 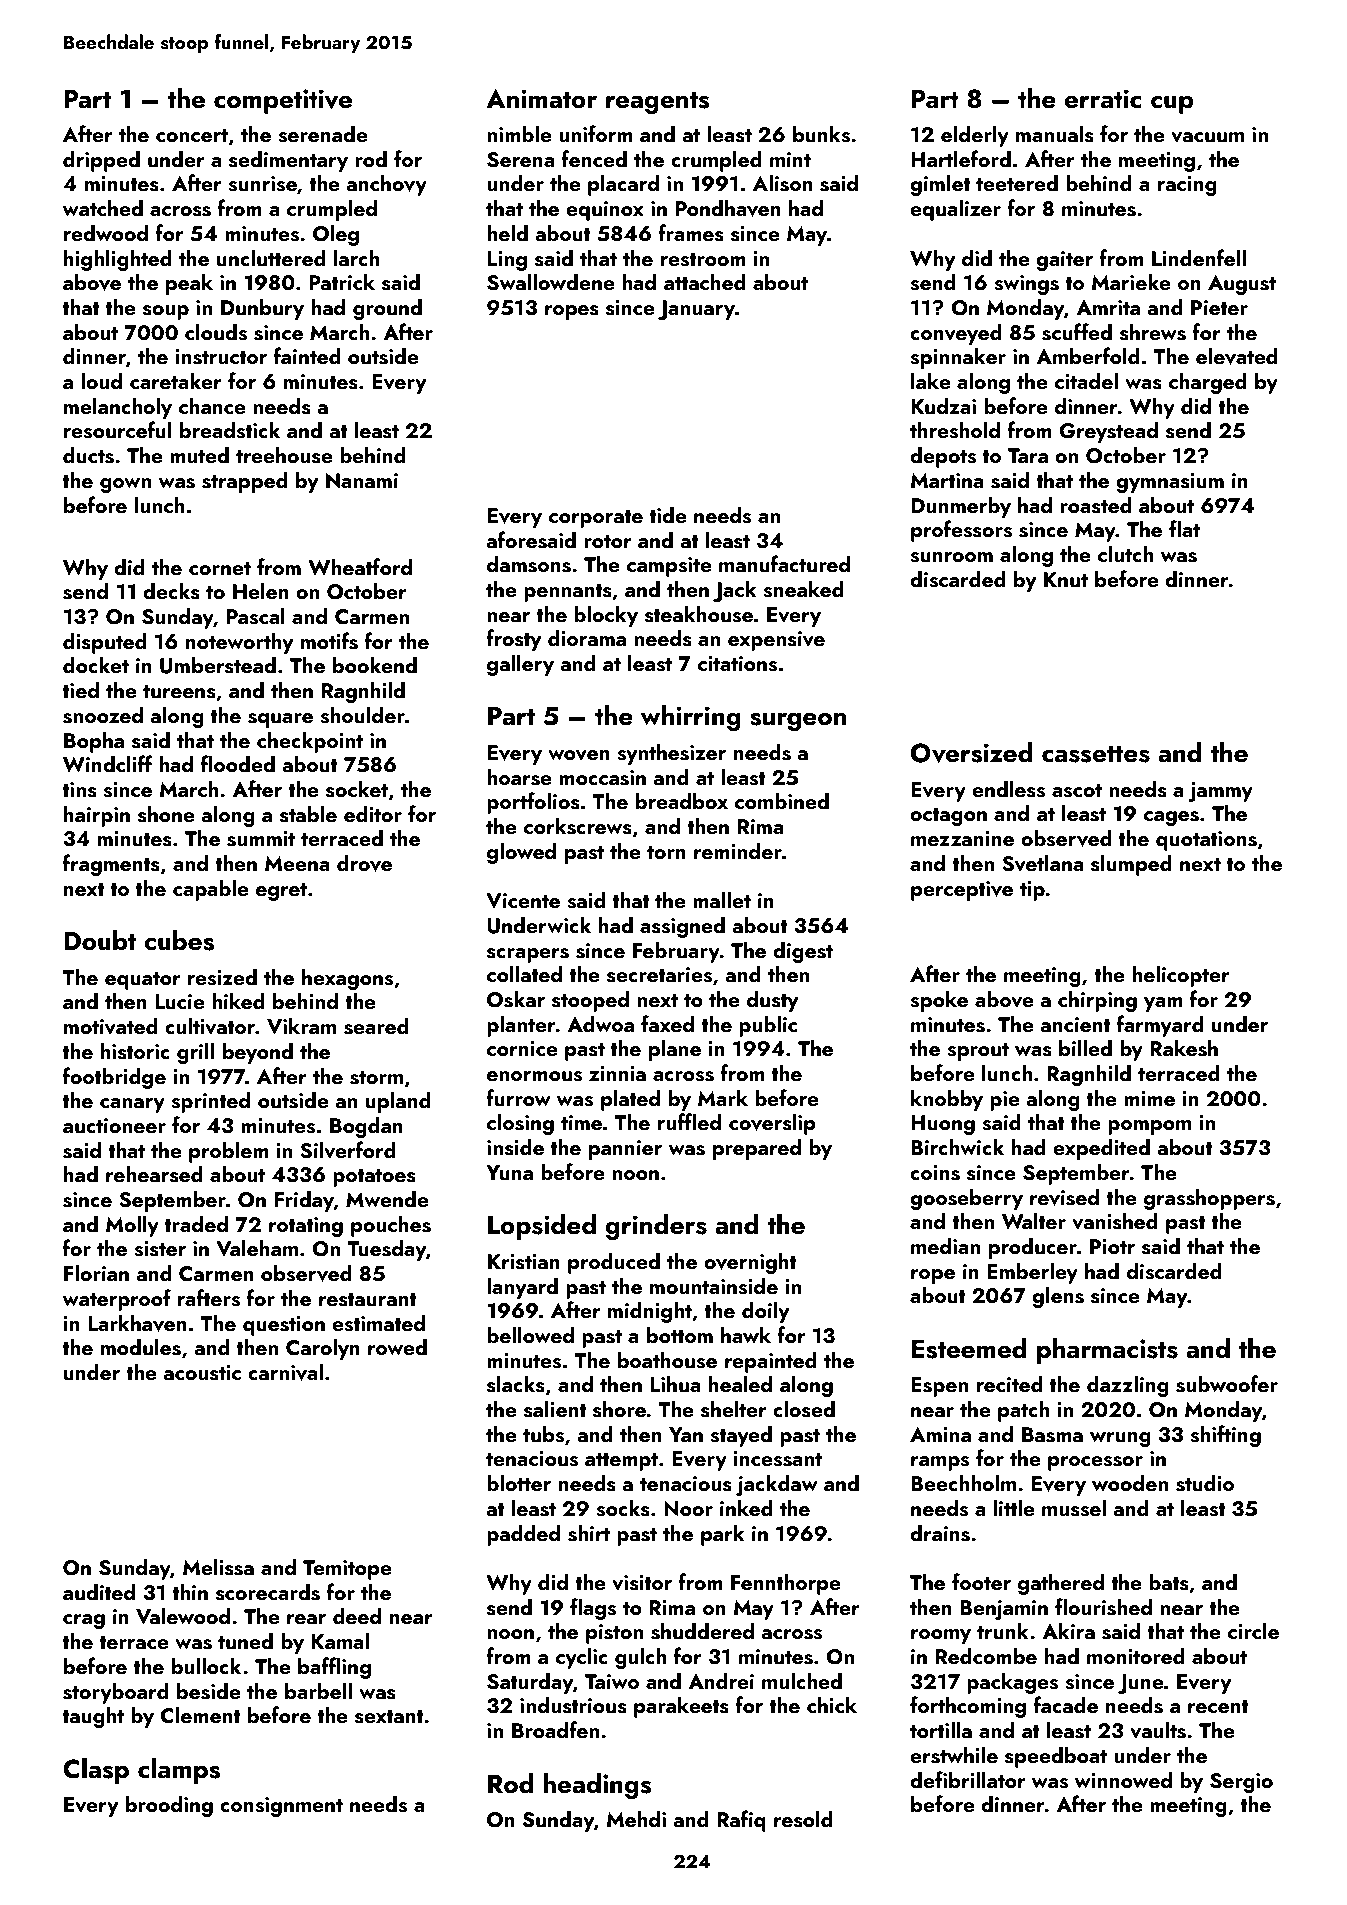 I want to click on footer, so click(x=981, y=1581).
